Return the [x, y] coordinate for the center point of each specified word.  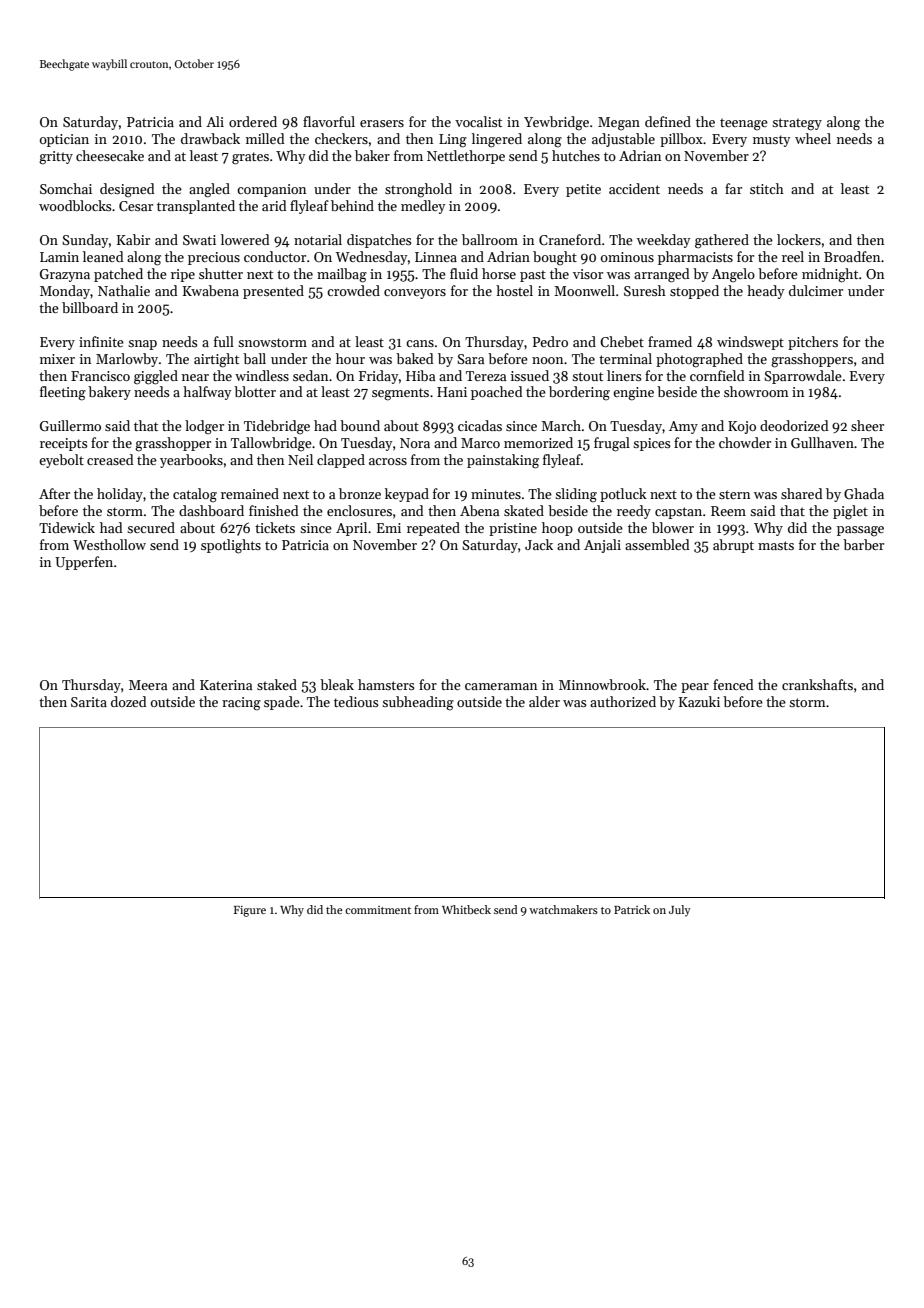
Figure [250, 911]
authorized [623, 701]
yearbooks [191, 461]
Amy [683, 427]
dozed [129, 701]
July [680, 911]
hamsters [386, 684]
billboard [90, 307]
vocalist [478, 121]
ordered [253, 121]
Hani [452, 392]
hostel [514, 290]
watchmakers [563, 909]
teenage [744, 124]
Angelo [733, 275]
